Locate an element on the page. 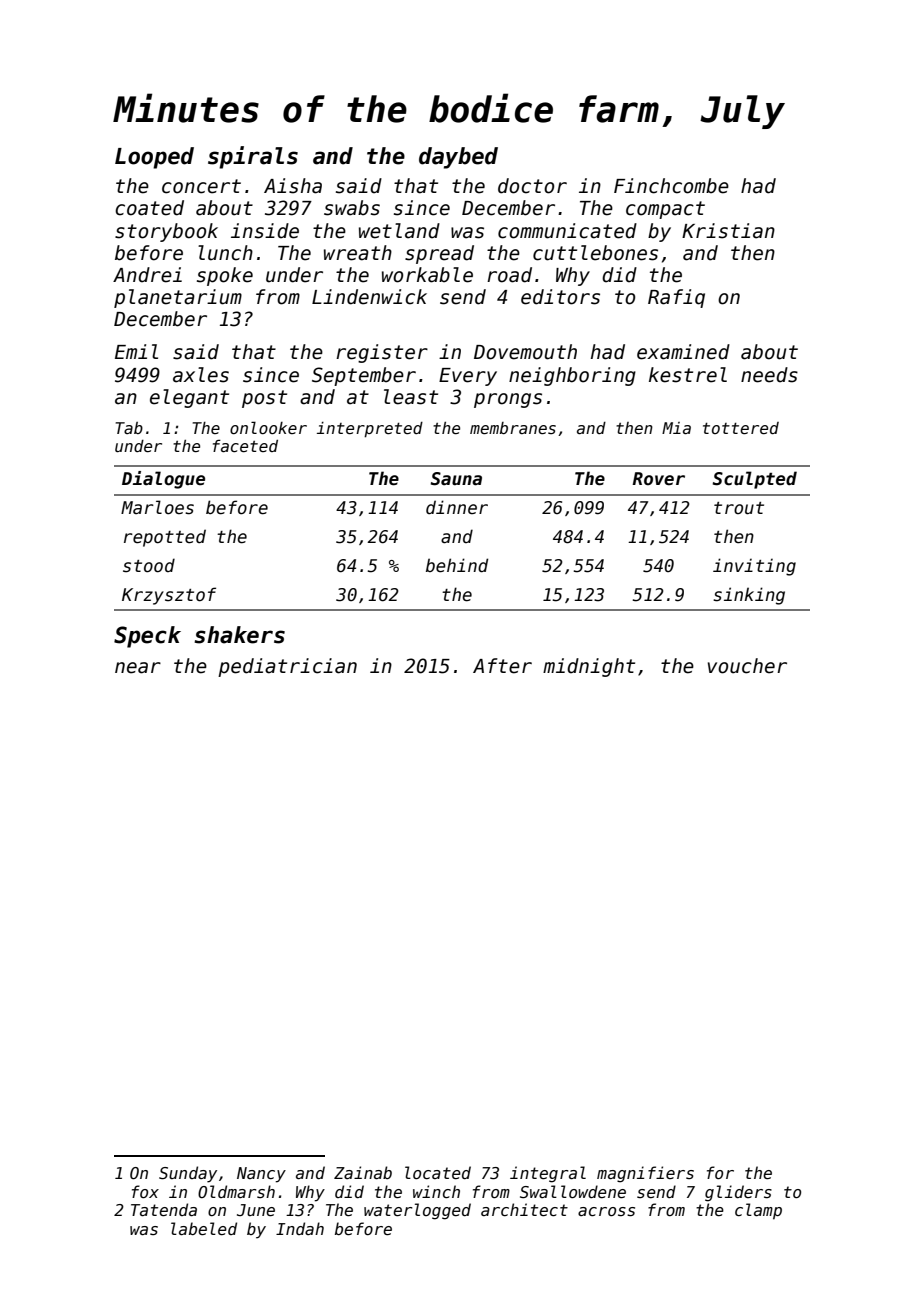  near is located at coordinates (138, 668).
